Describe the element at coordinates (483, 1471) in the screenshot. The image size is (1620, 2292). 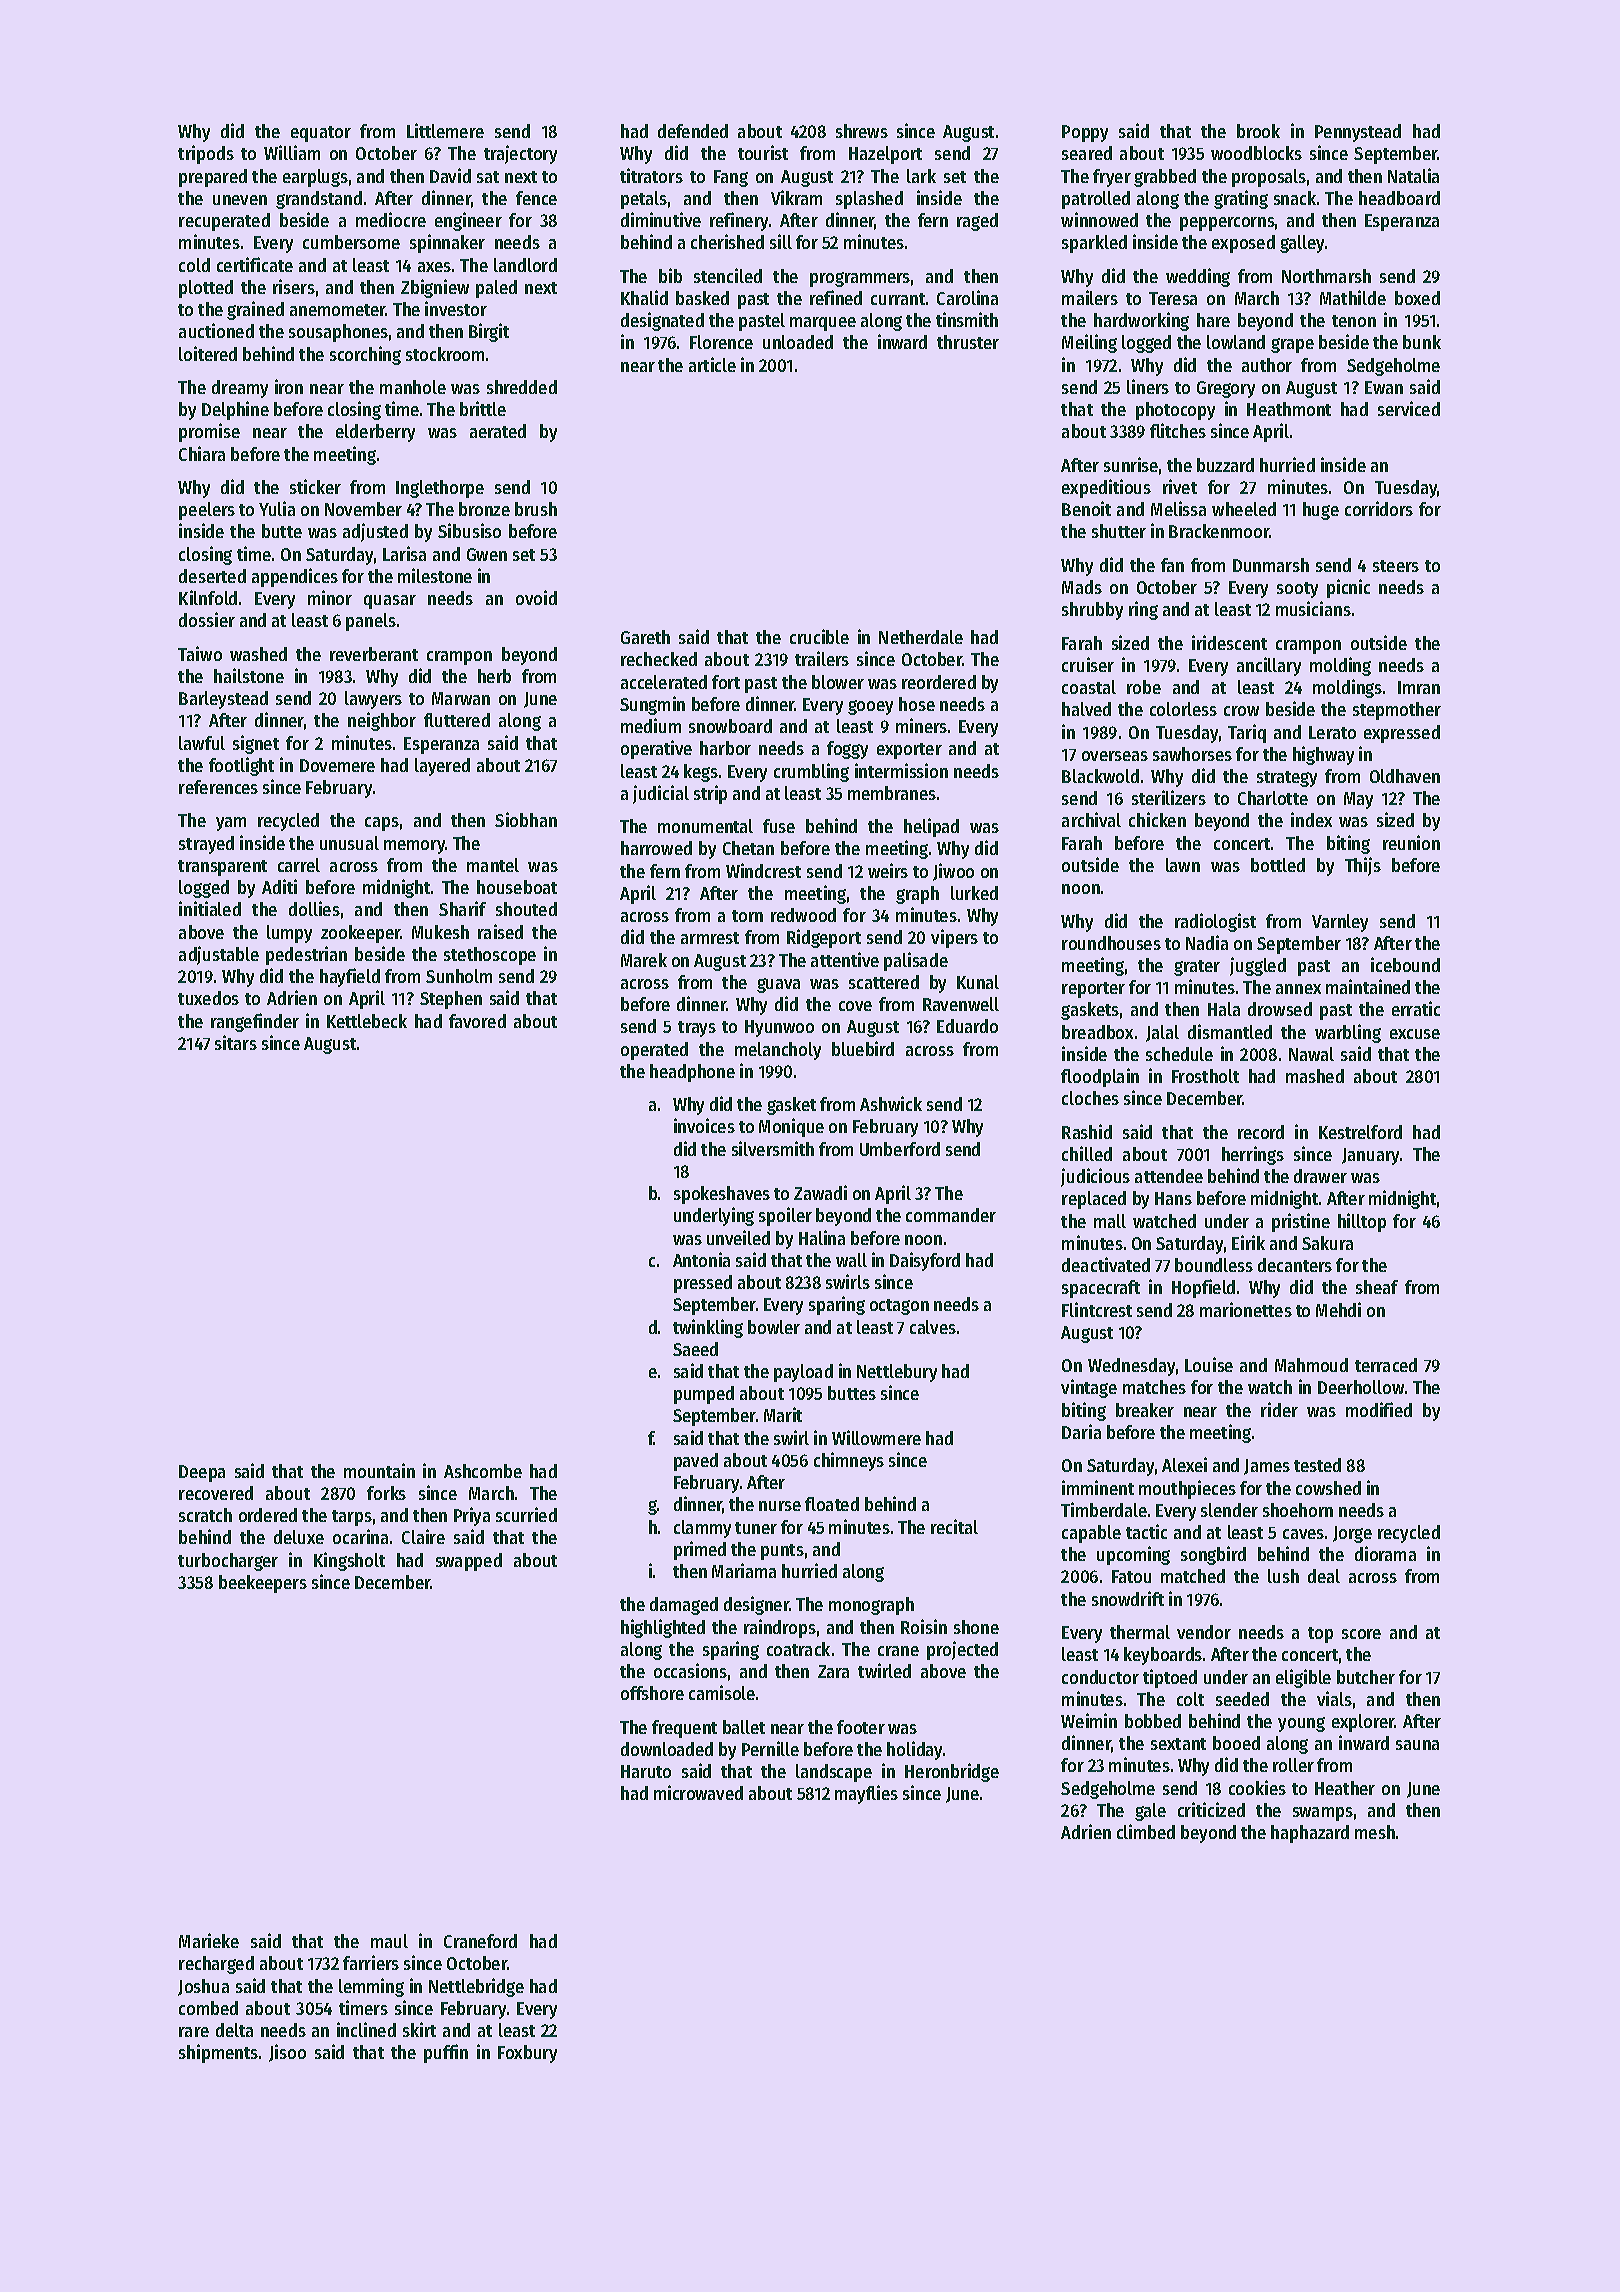
I see `Ashcombe` at that location.
